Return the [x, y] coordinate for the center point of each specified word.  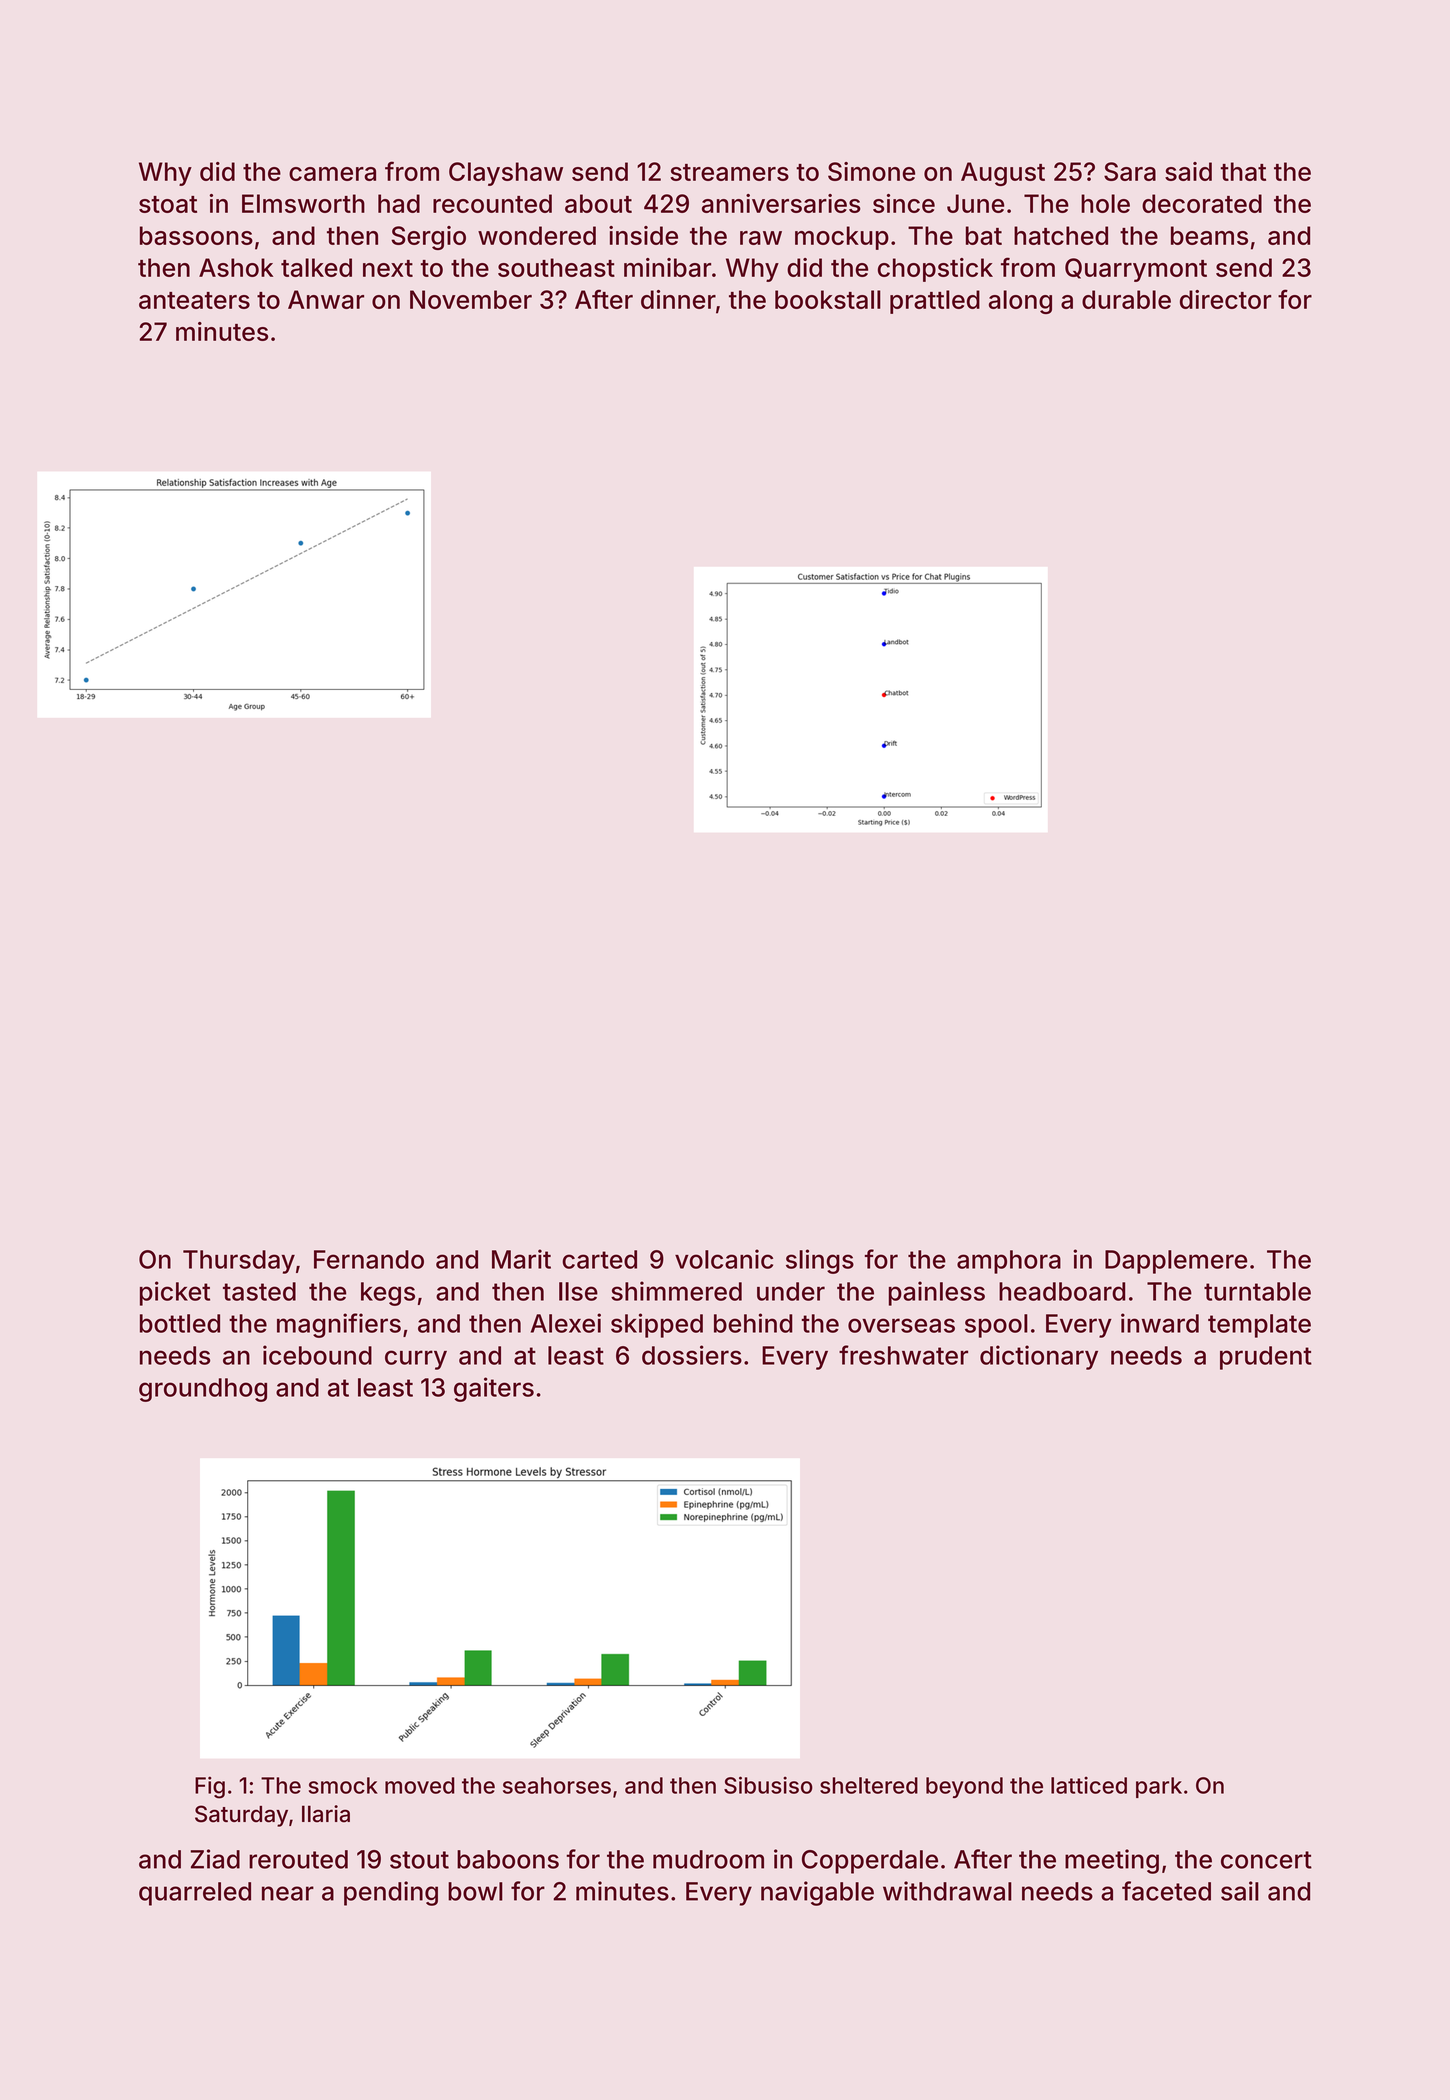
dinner [678, 299]
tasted [259, 1291]
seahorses [557, 1785]
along [1020, 302]
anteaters [194, 300]
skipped [657, 1325]
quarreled [195, 1894]
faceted [1166, 1891]
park [1159, 1787]
